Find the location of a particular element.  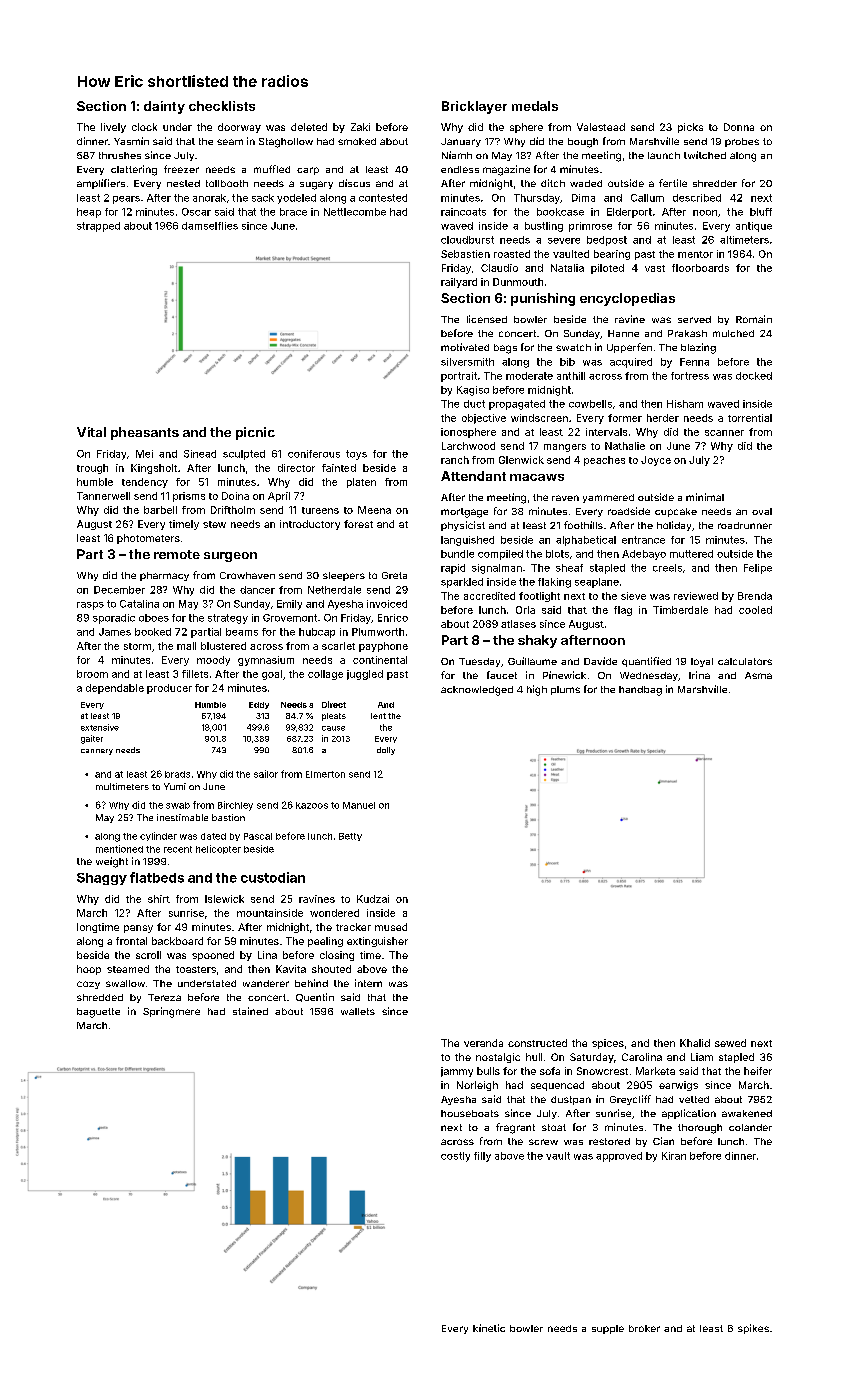

Islewick is located at coordinates (224, 899).
